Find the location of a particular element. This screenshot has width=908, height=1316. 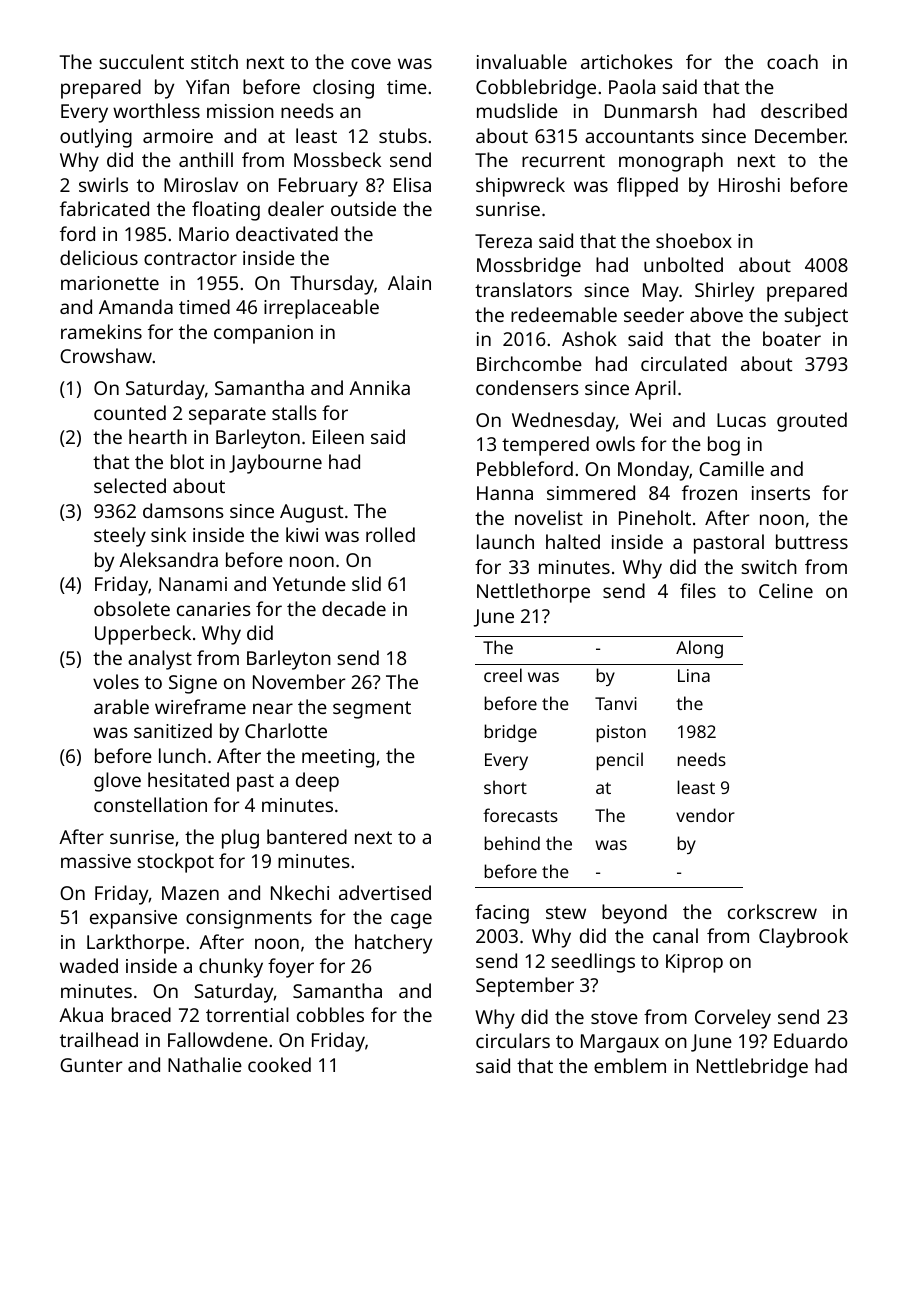

shoebox is located at coordinates (694, 240).
